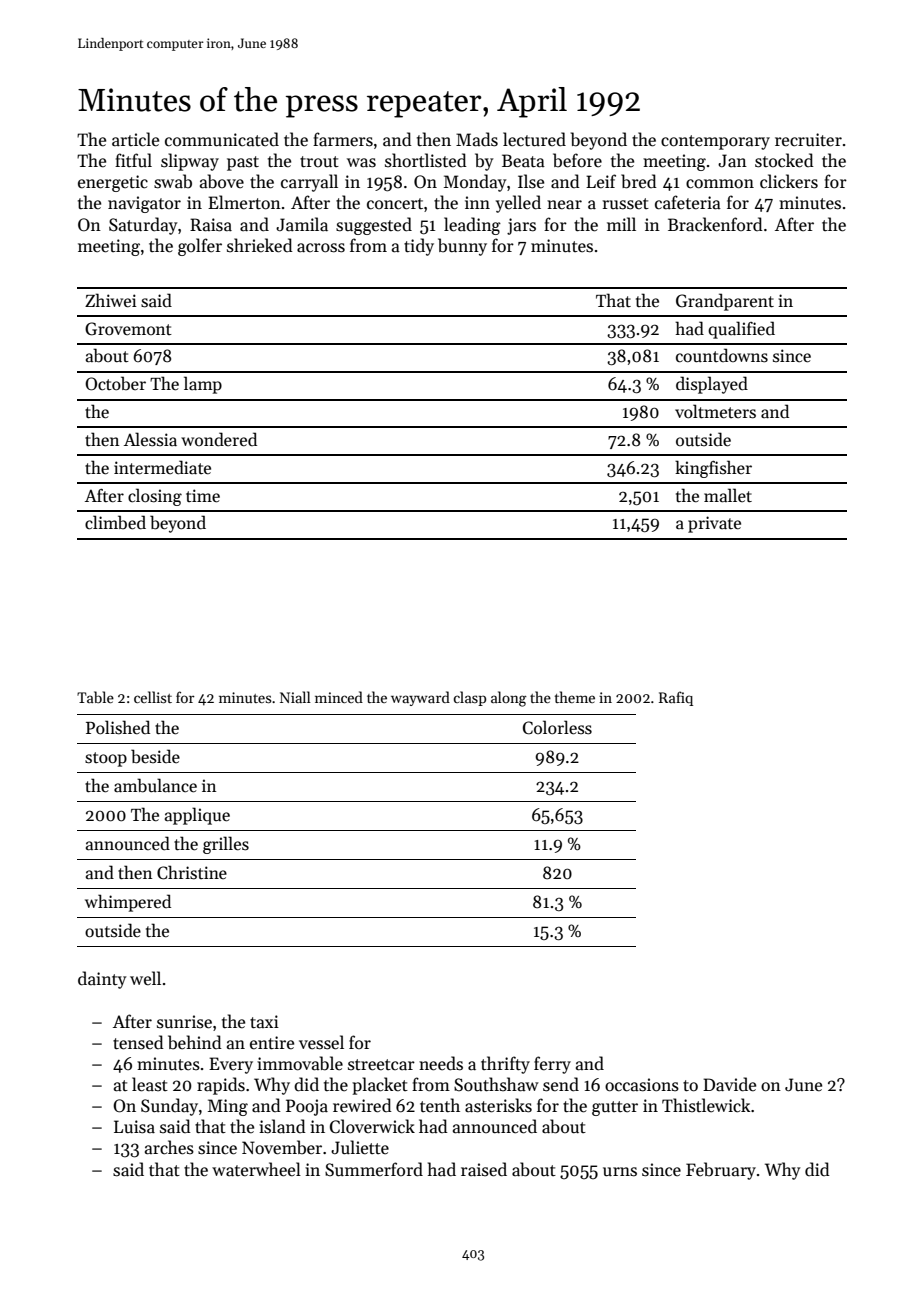  Describe the element at coordinates (741, 330) in the screenshot. I see `qualified` at that location.
